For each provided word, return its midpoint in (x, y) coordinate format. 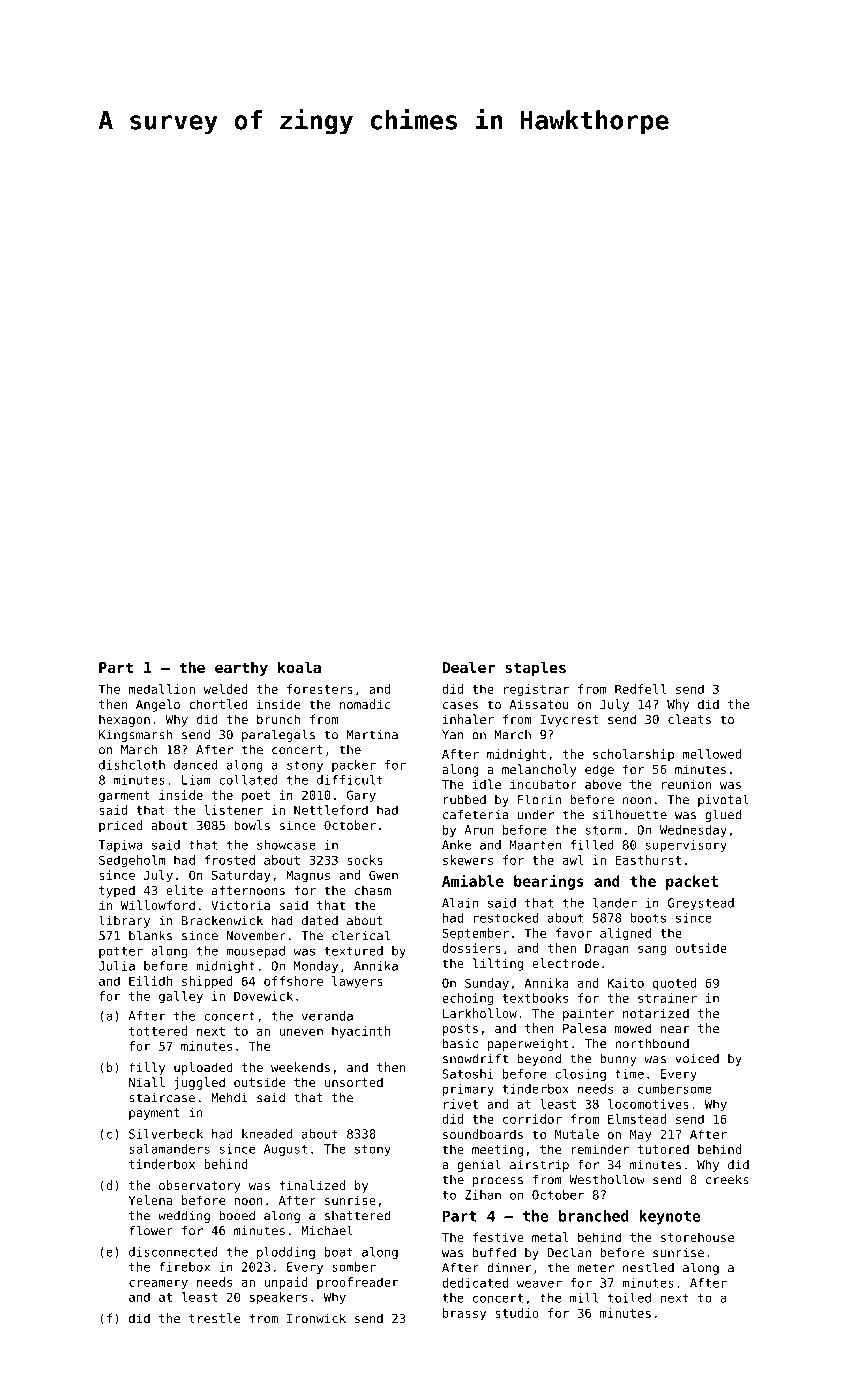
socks (365, 860)
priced (120, 826)
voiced (697, 1059)
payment (154, 1114)
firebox (184, 1267)
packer (354, 766)
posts (460, 1030)
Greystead (701, 904)
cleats (689, 719)
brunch (278, 719)
